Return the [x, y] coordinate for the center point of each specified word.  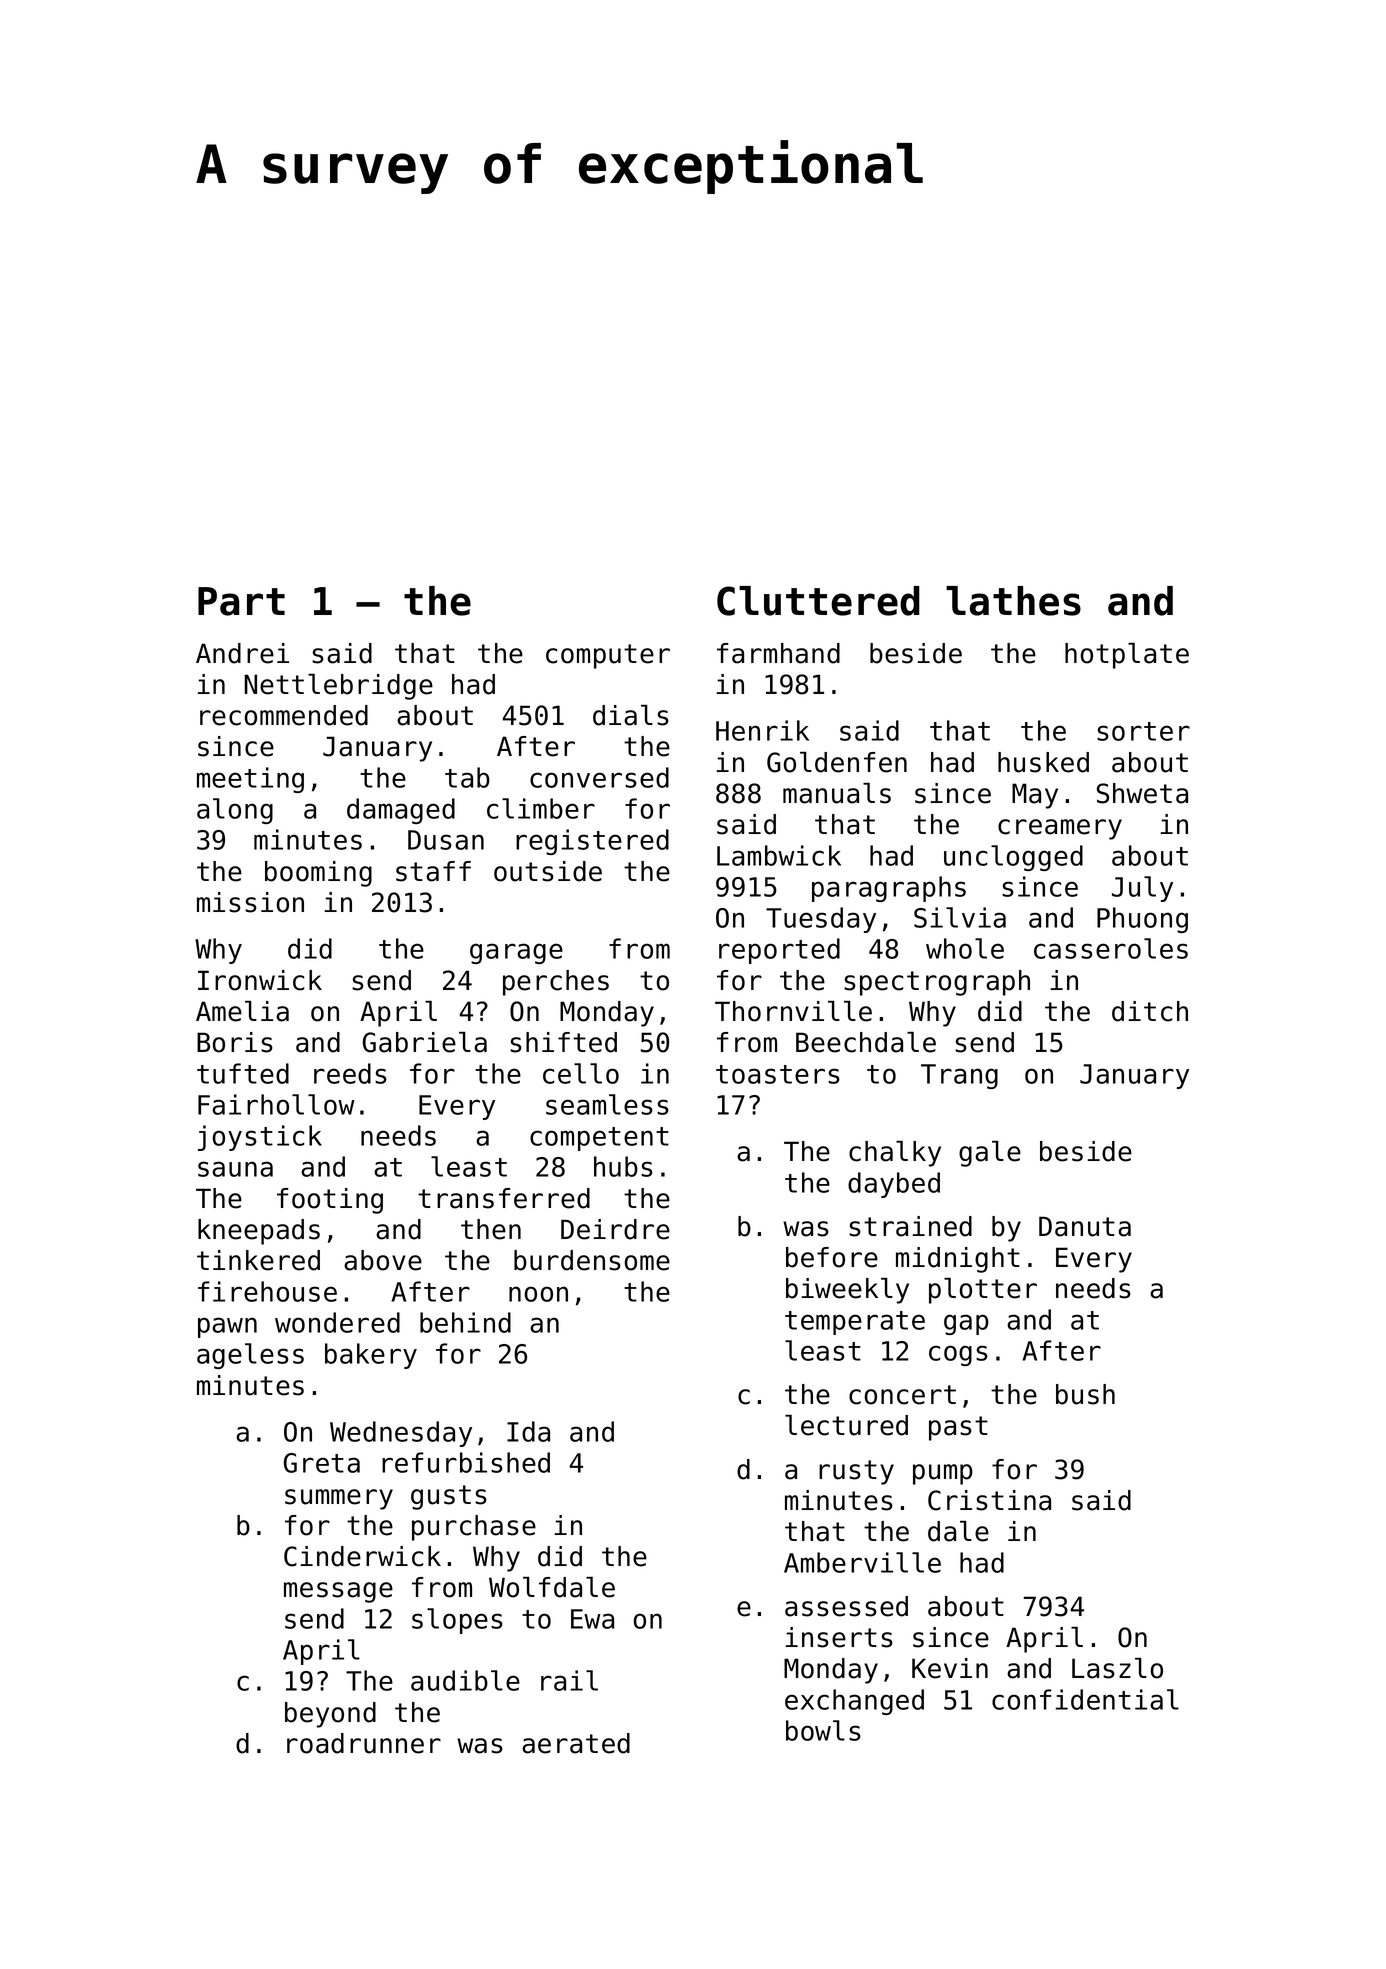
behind [465, 1322]
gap [966, 1324]
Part [241, 601]
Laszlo [1117, 1668]
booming [318, 874]
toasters [778, 1074]
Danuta [1085, 1226]
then [491, 1229]
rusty [856, 1472]
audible [465, 1680]
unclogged [1013, 858]
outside [548, 871]
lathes [1013, 601]
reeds [350, 1073]
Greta [322, 1463]
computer [608, 656]
